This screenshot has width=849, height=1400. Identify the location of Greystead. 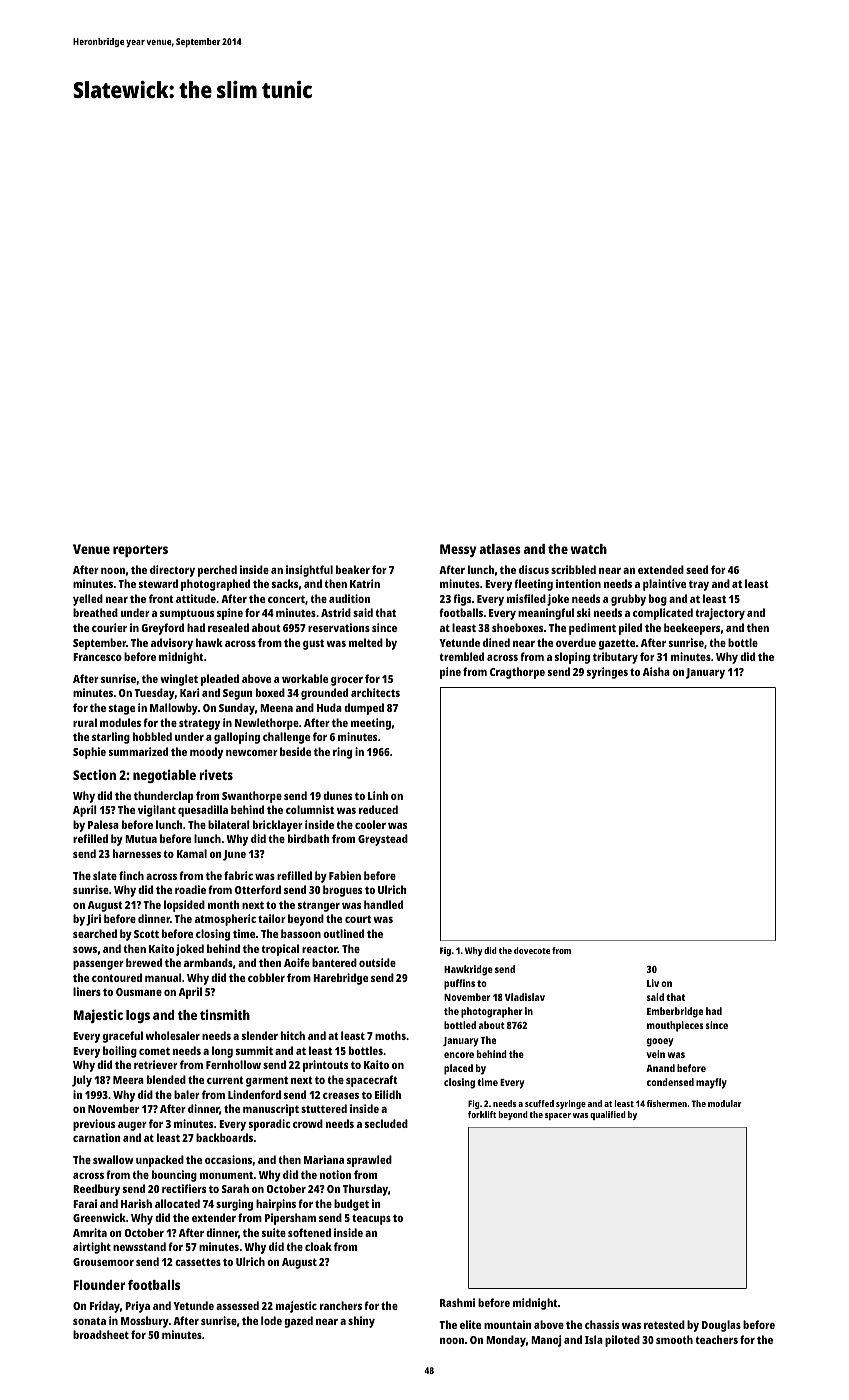
(383, 840).
